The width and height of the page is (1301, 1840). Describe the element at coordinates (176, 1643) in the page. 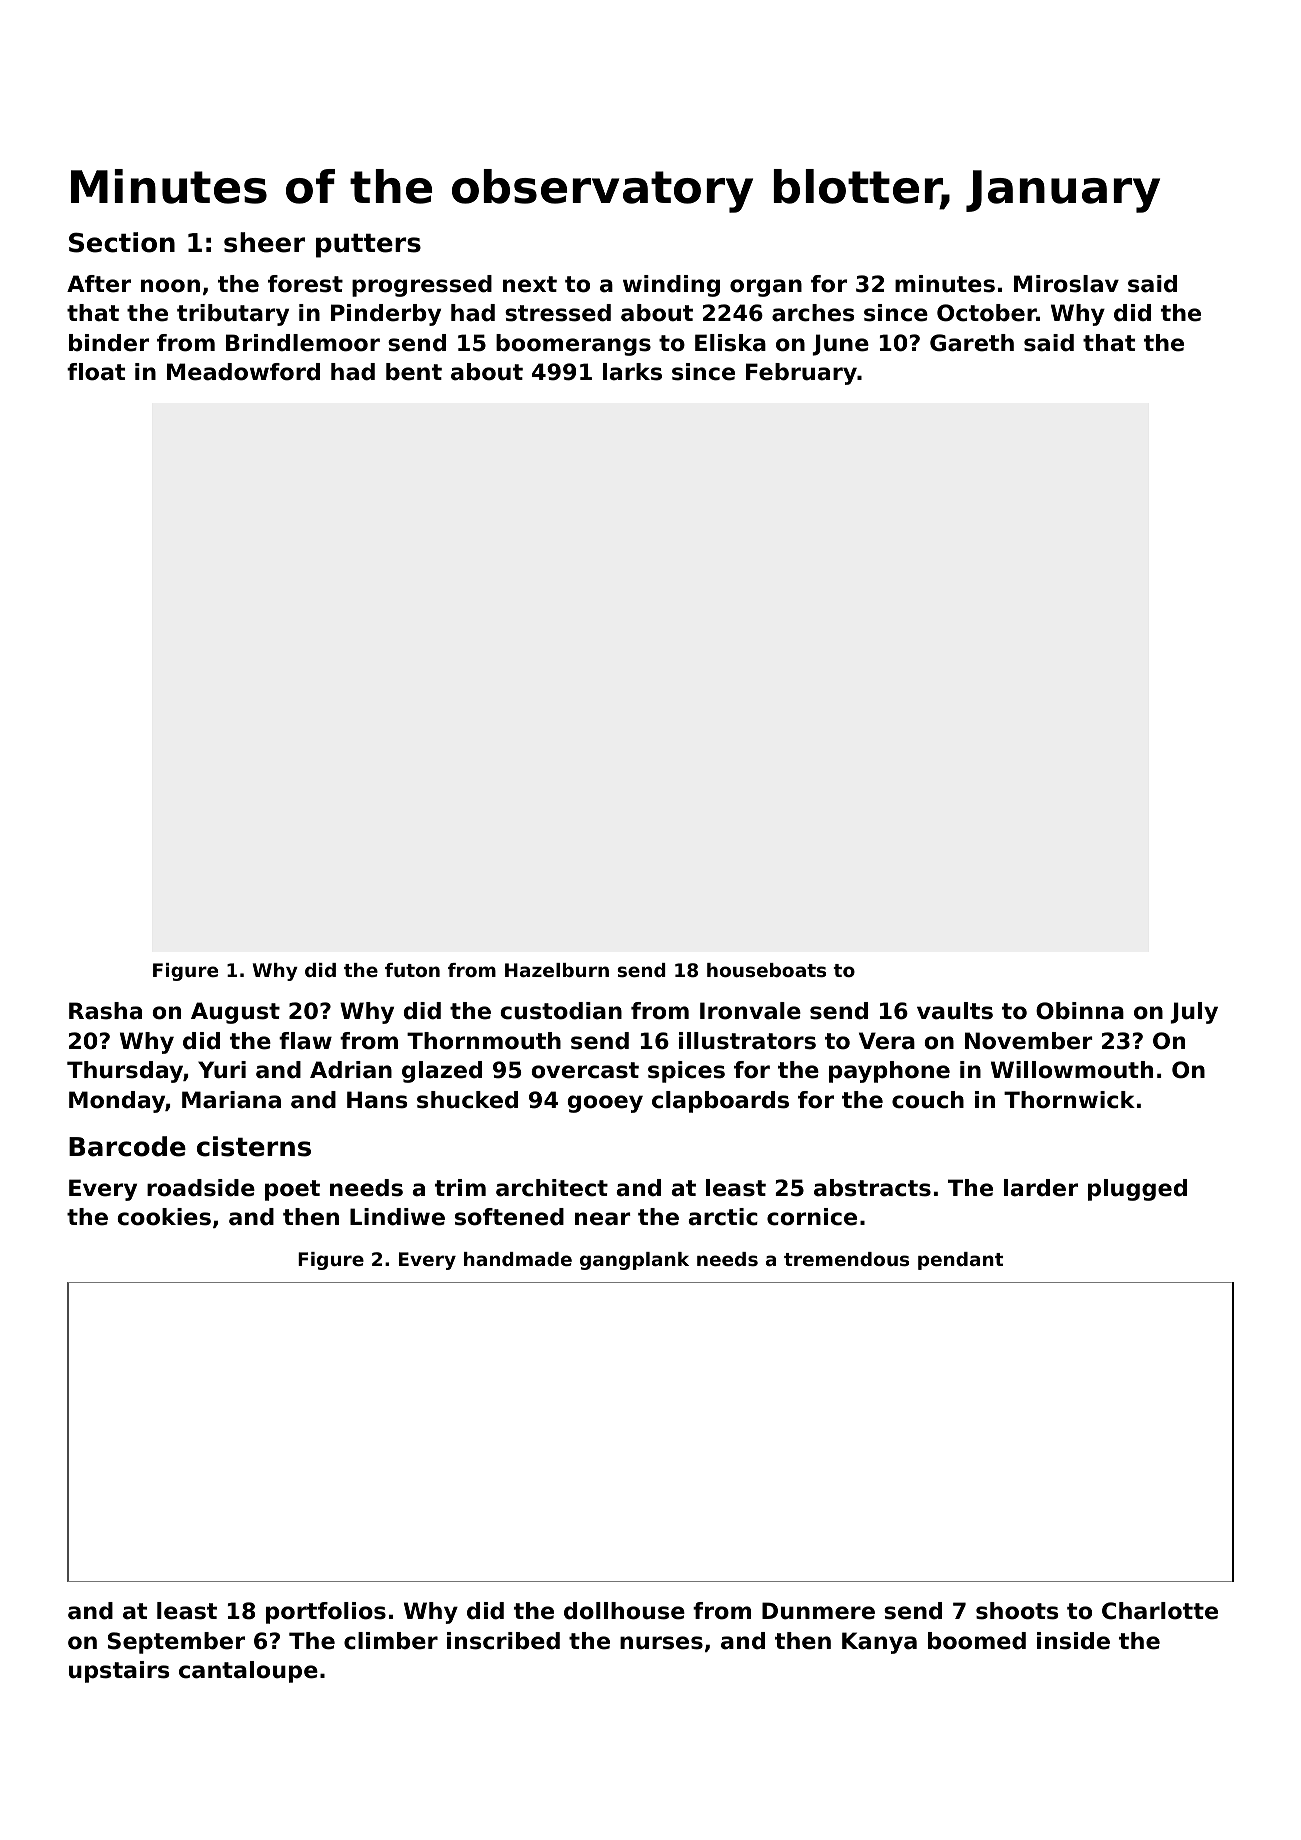

I see `September` at that location.
